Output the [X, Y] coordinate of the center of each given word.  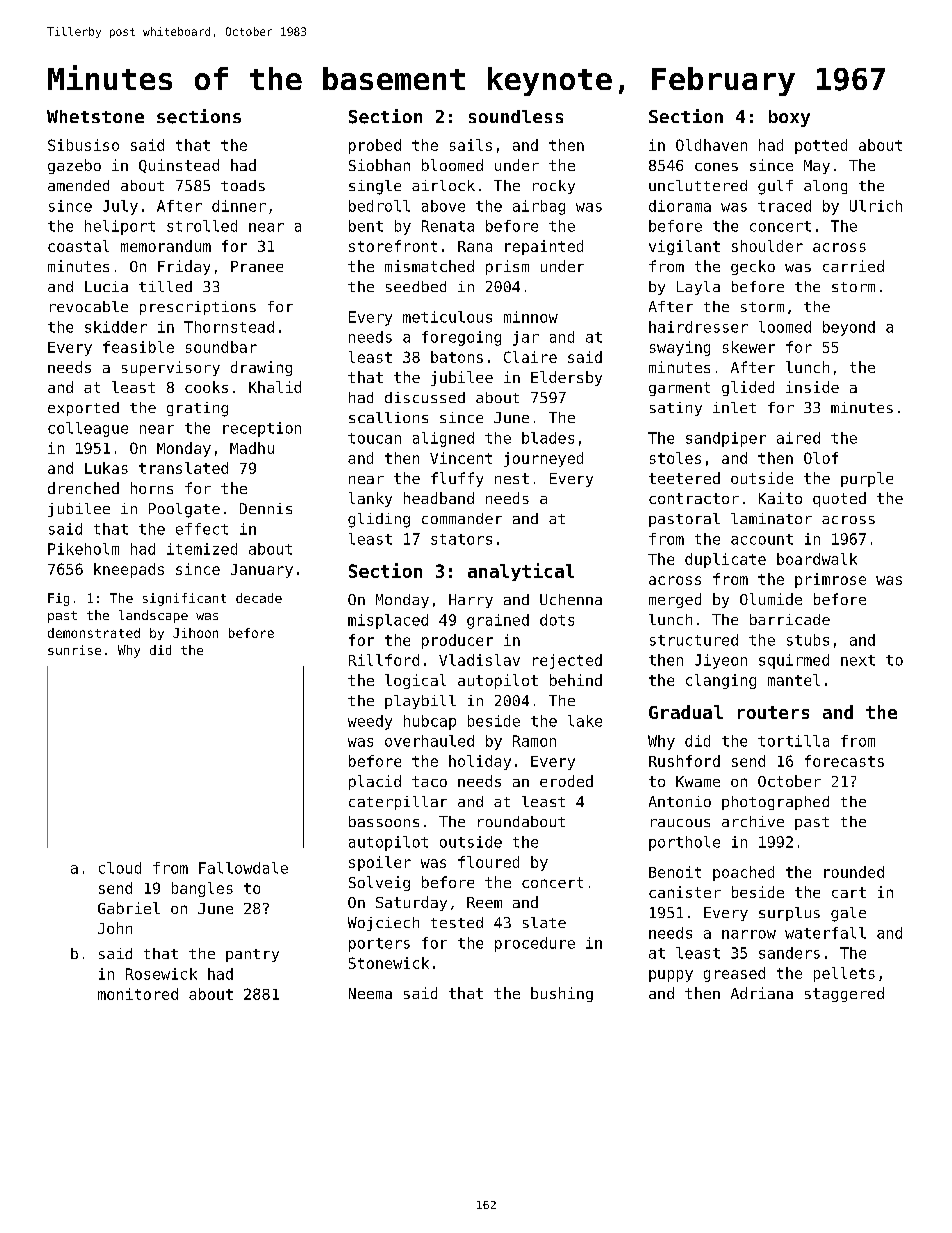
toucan [374, 438]
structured [694, 640]
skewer [749, 347]
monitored [138, 994]
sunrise [74, 650]
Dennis [266, 508]
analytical [521, 572]
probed [375, 146]
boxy [789, 118]
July [120, 207]
